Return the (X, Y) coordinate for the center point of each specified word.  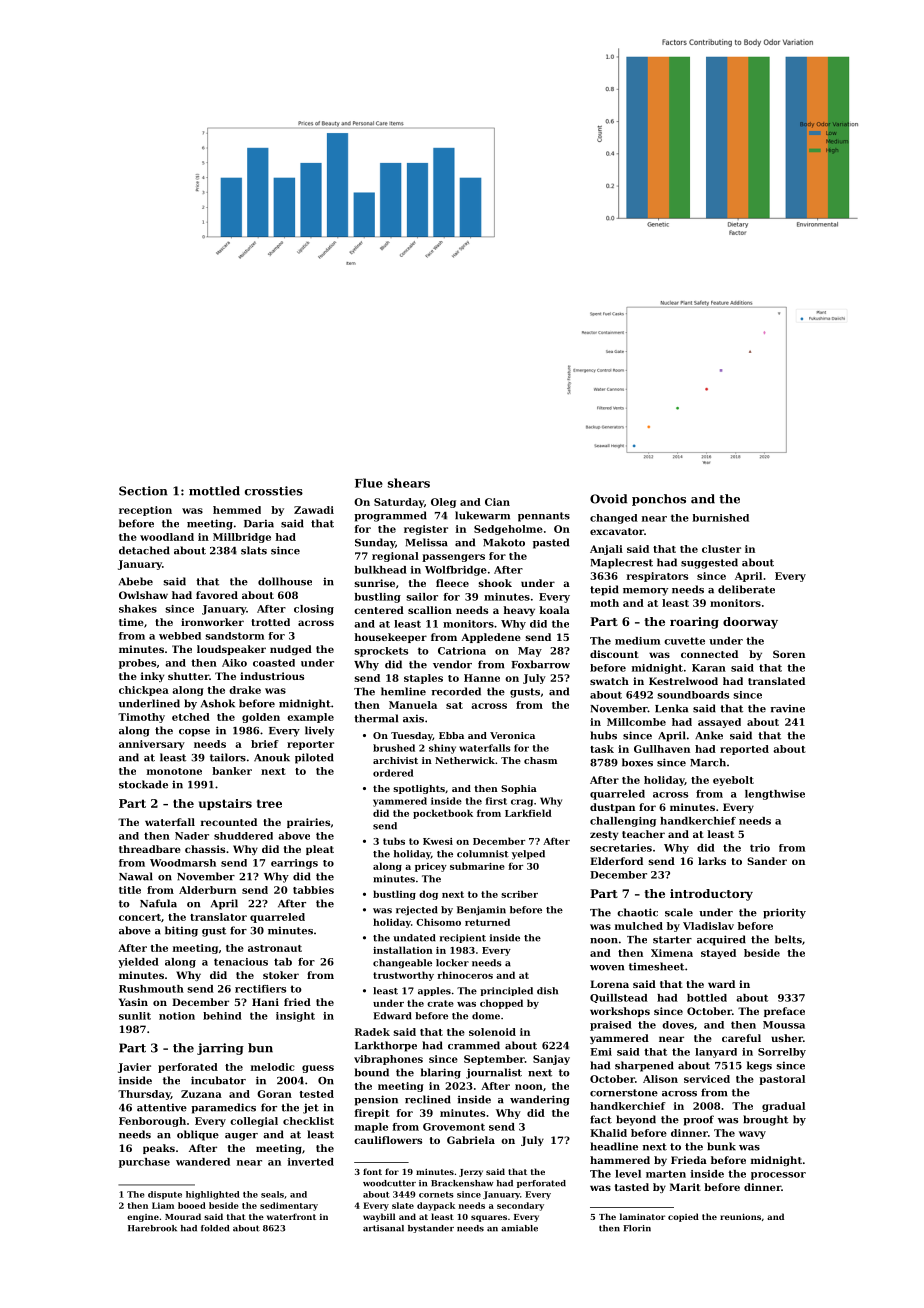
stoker (281, 975)
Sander (767, 861)
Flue (369, 483)
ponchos (659, 500)
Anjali (606, 550)
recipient (462, 938)
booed (192, 1205)
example (310, 718)
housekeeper (390, 638)
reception (145, 511)
